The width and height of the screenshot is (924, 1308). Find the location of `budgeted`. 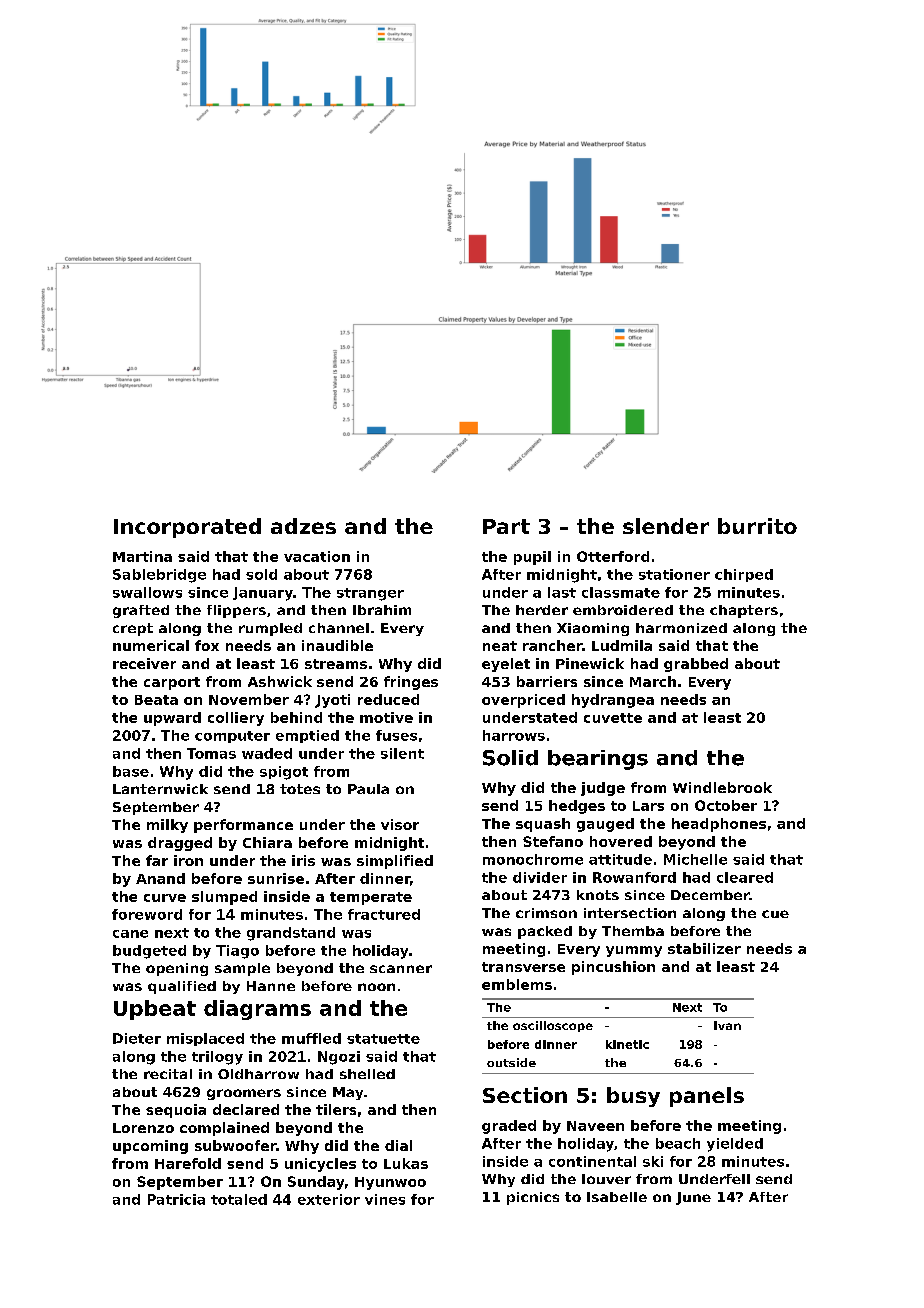

budgeted is located at coordinates (149, 952).
